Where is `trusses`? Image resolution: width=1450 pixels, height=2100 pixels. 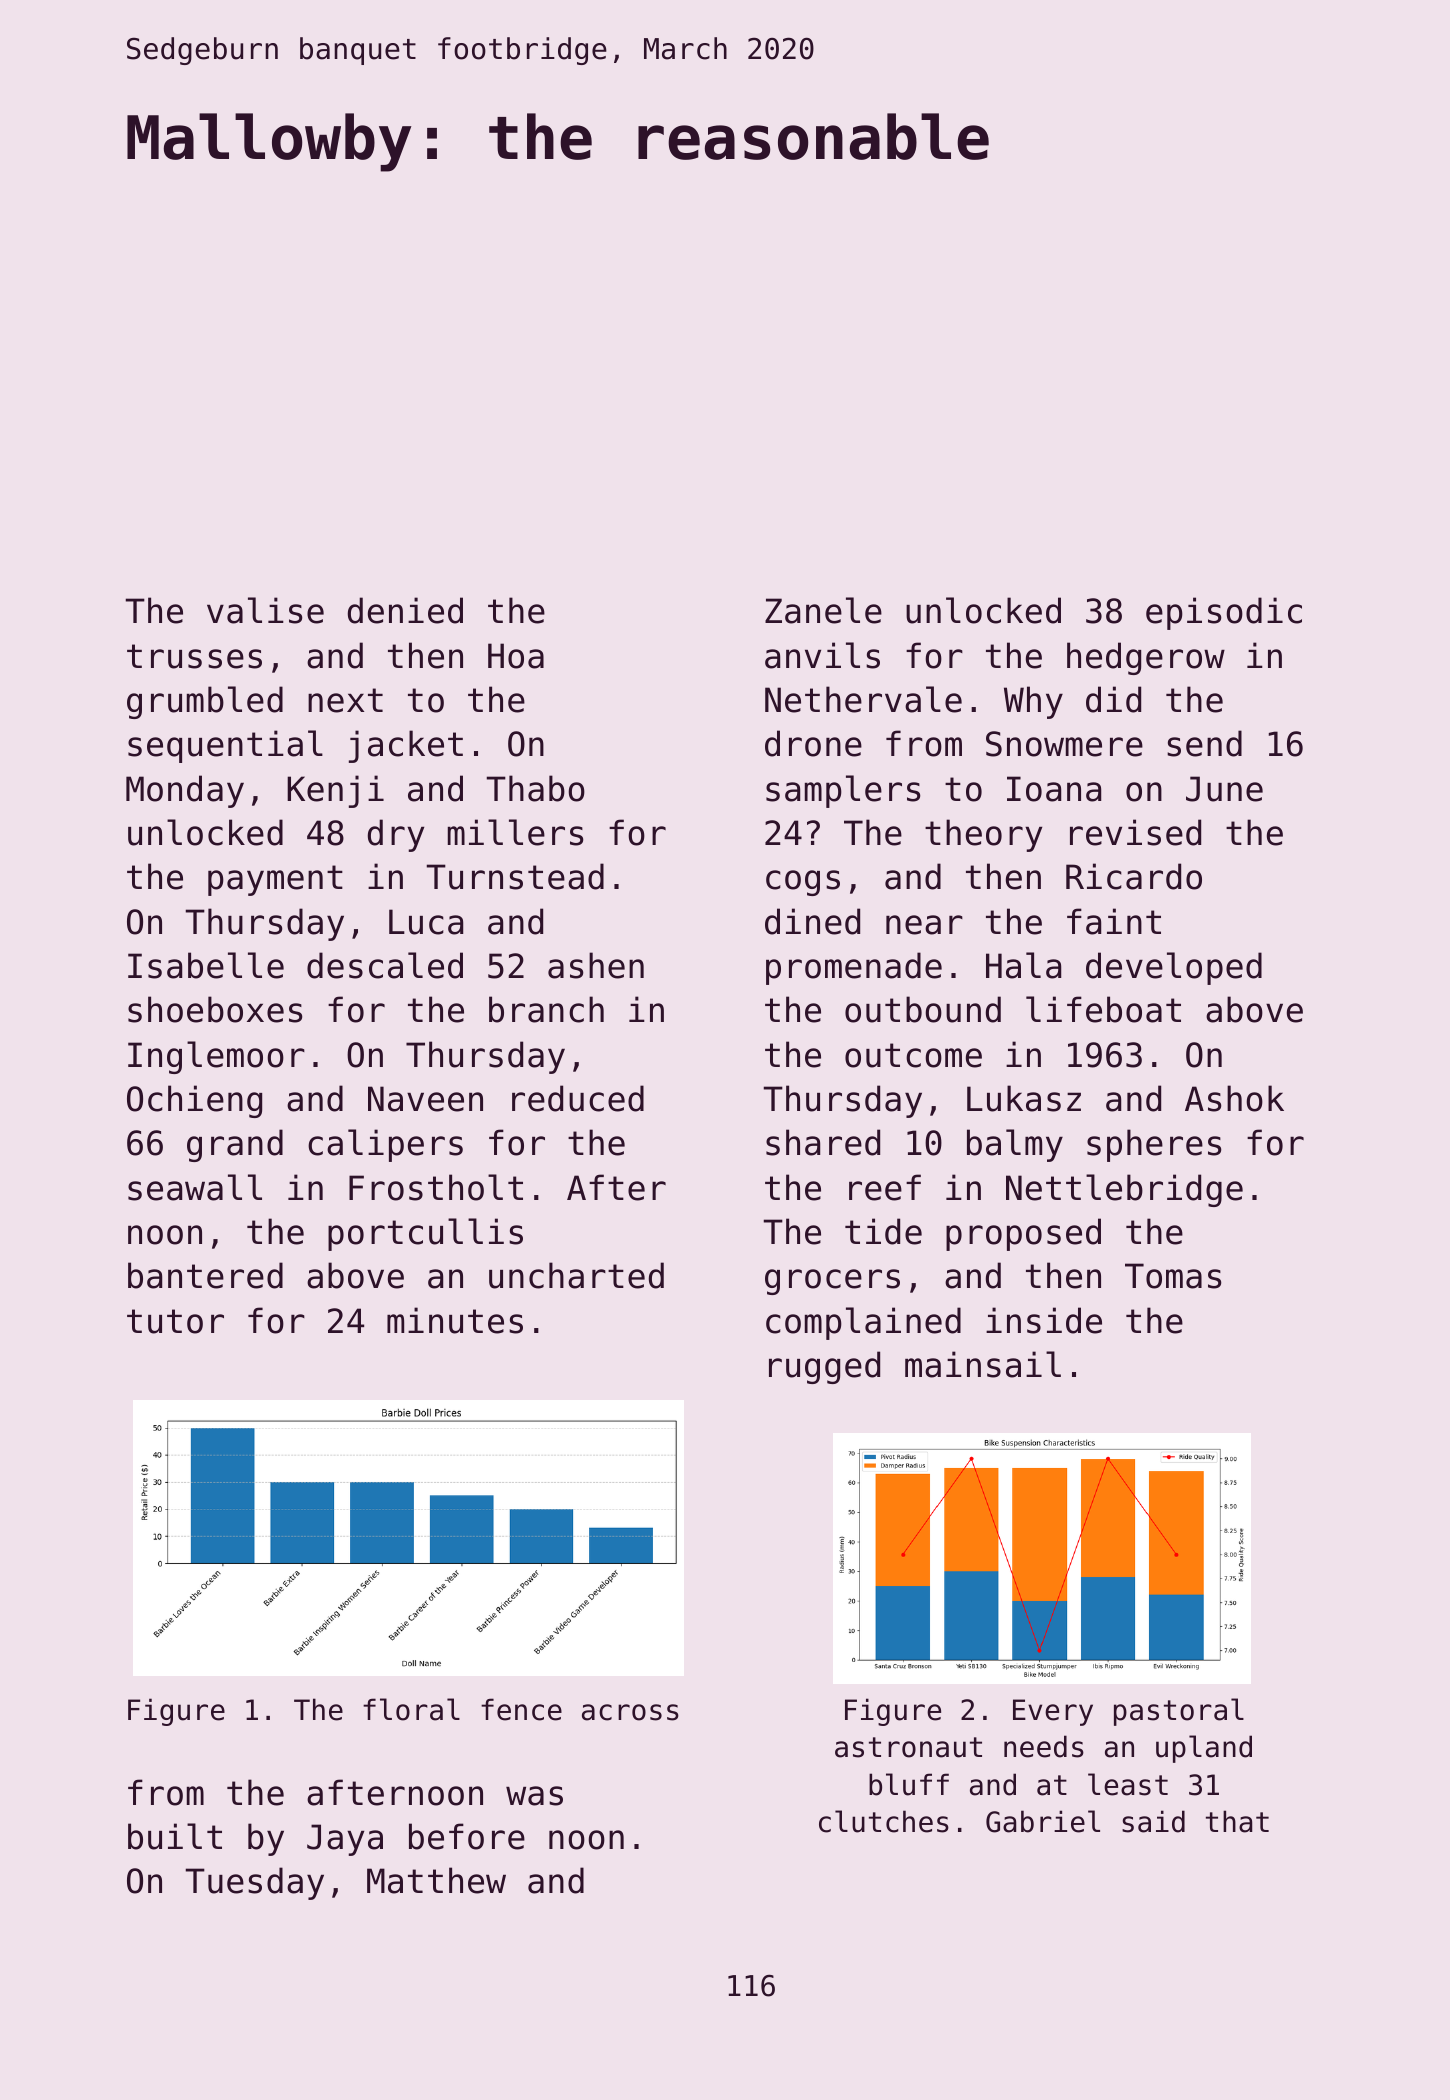 trusses is located at coordinates (194, 656).
